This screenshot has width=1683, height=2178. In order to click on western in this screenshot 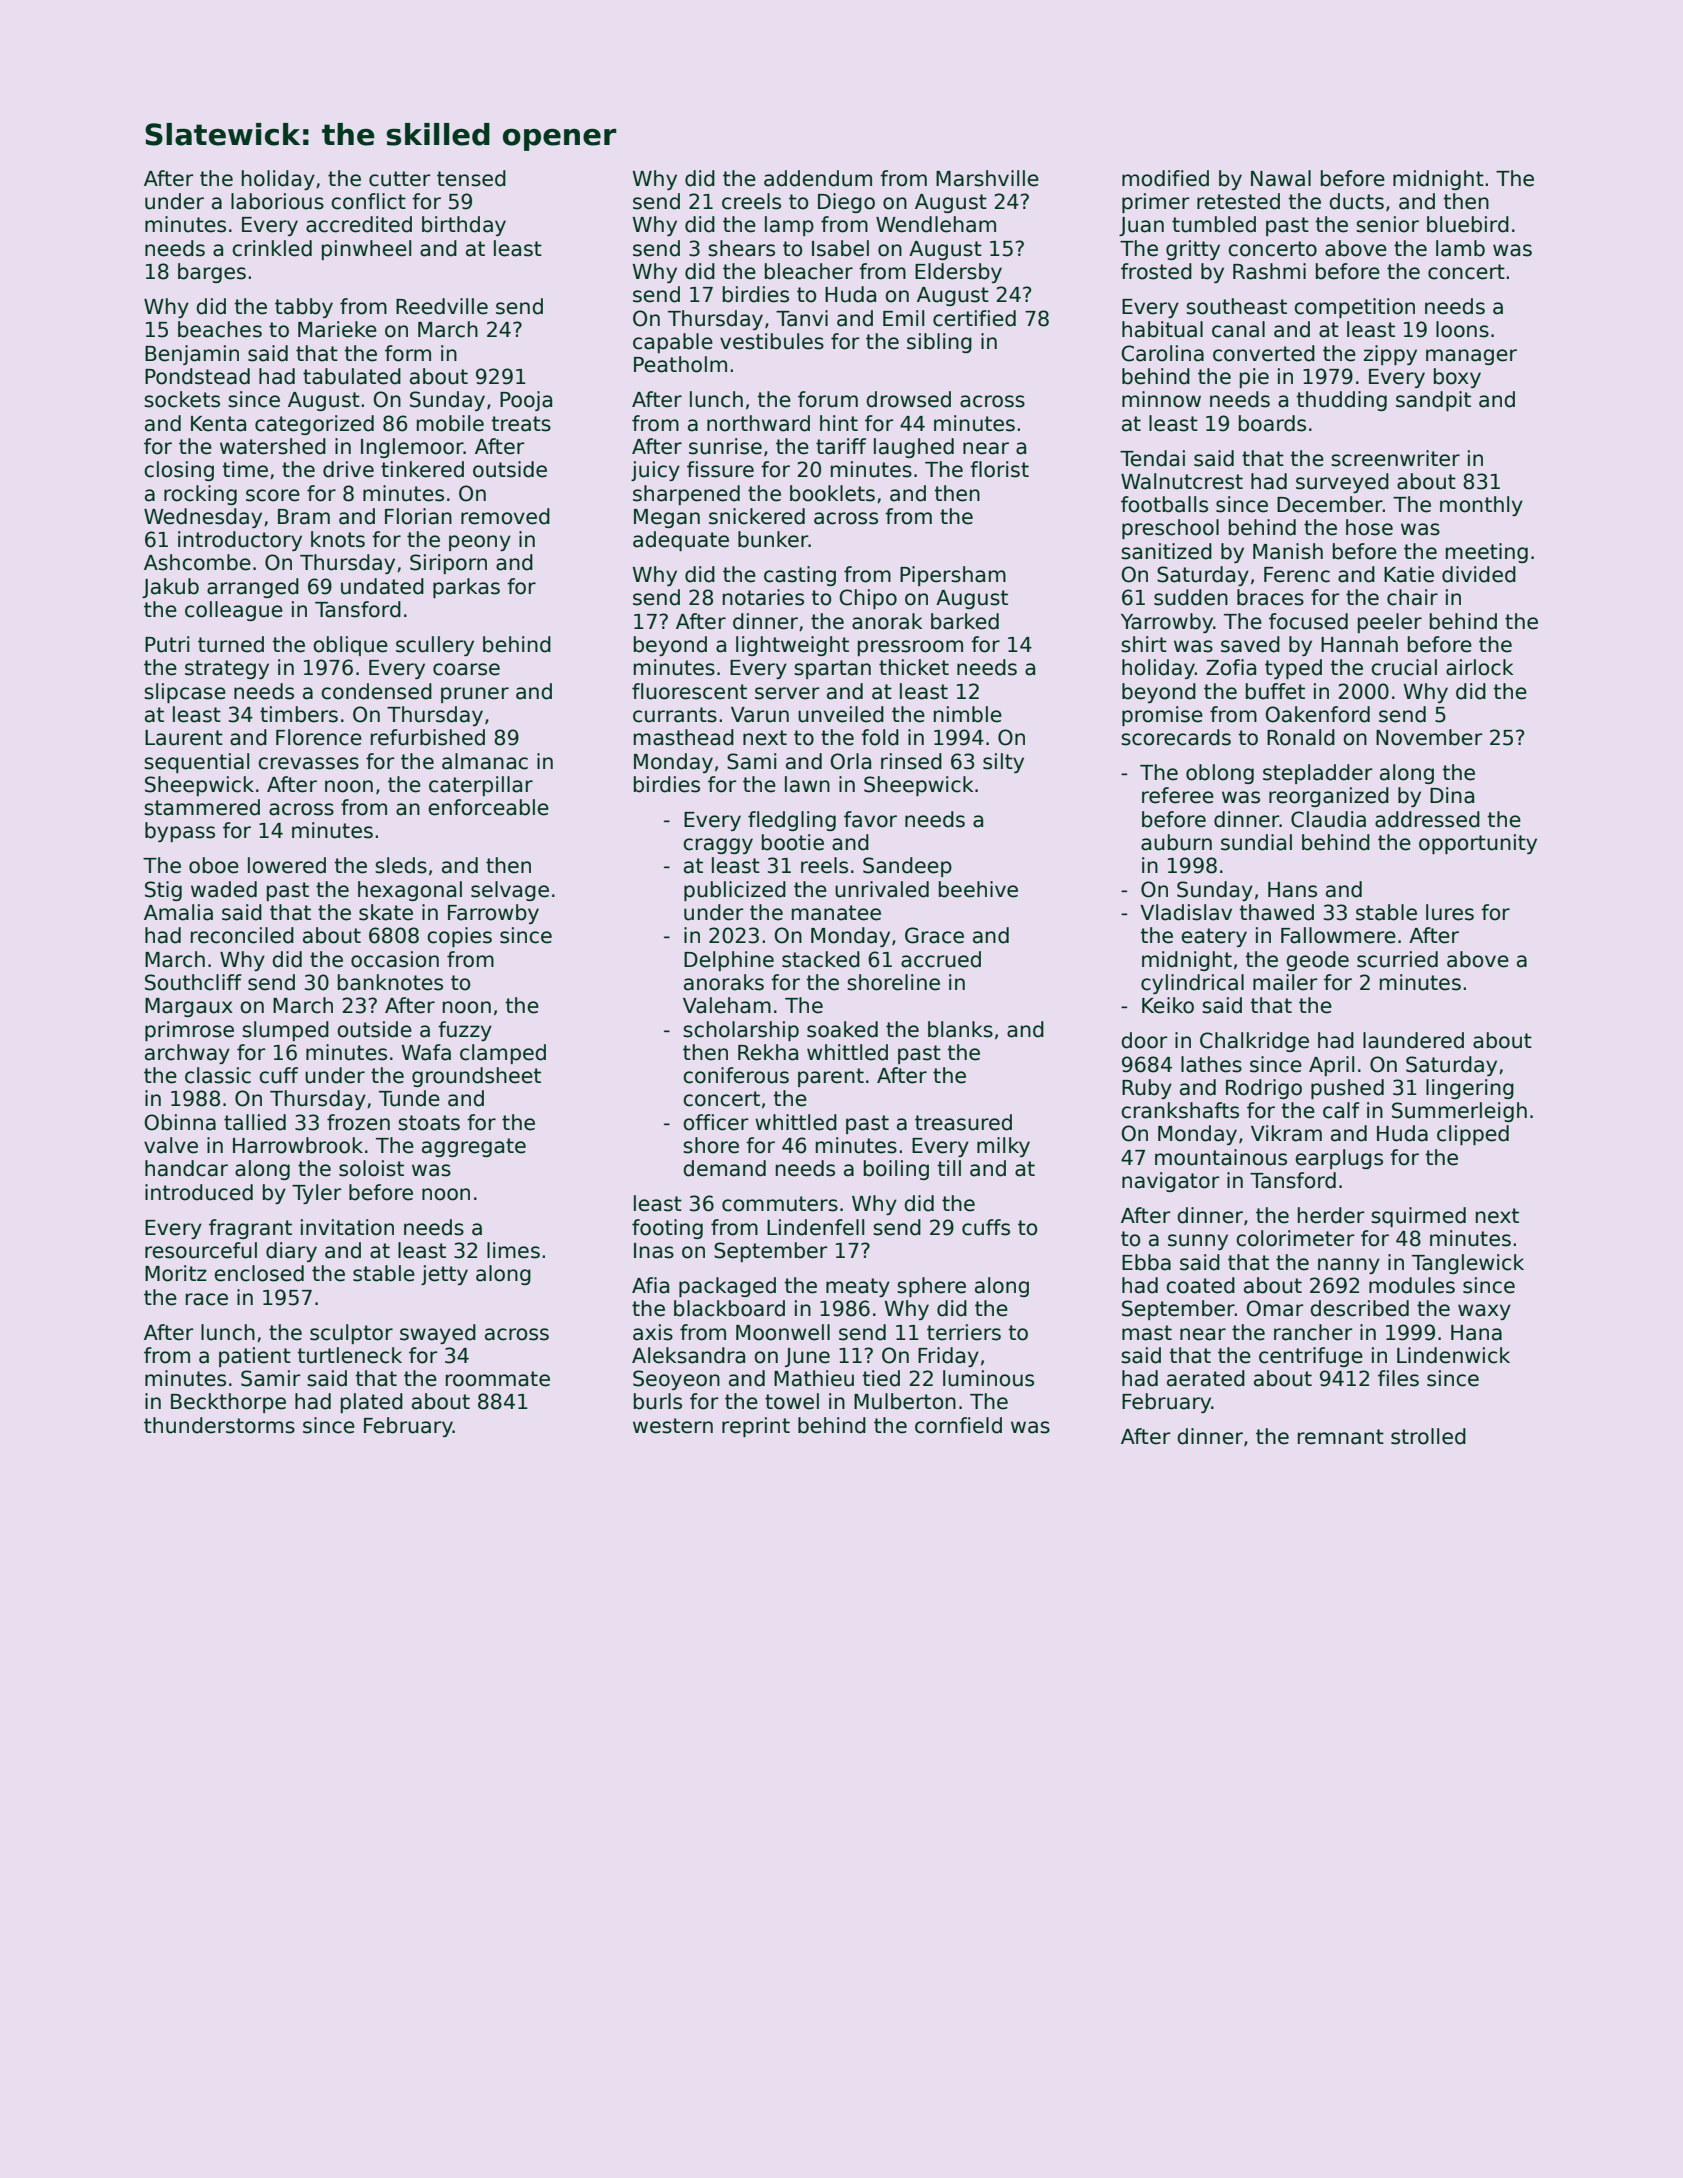, I will do `click(673, 1426)`.
